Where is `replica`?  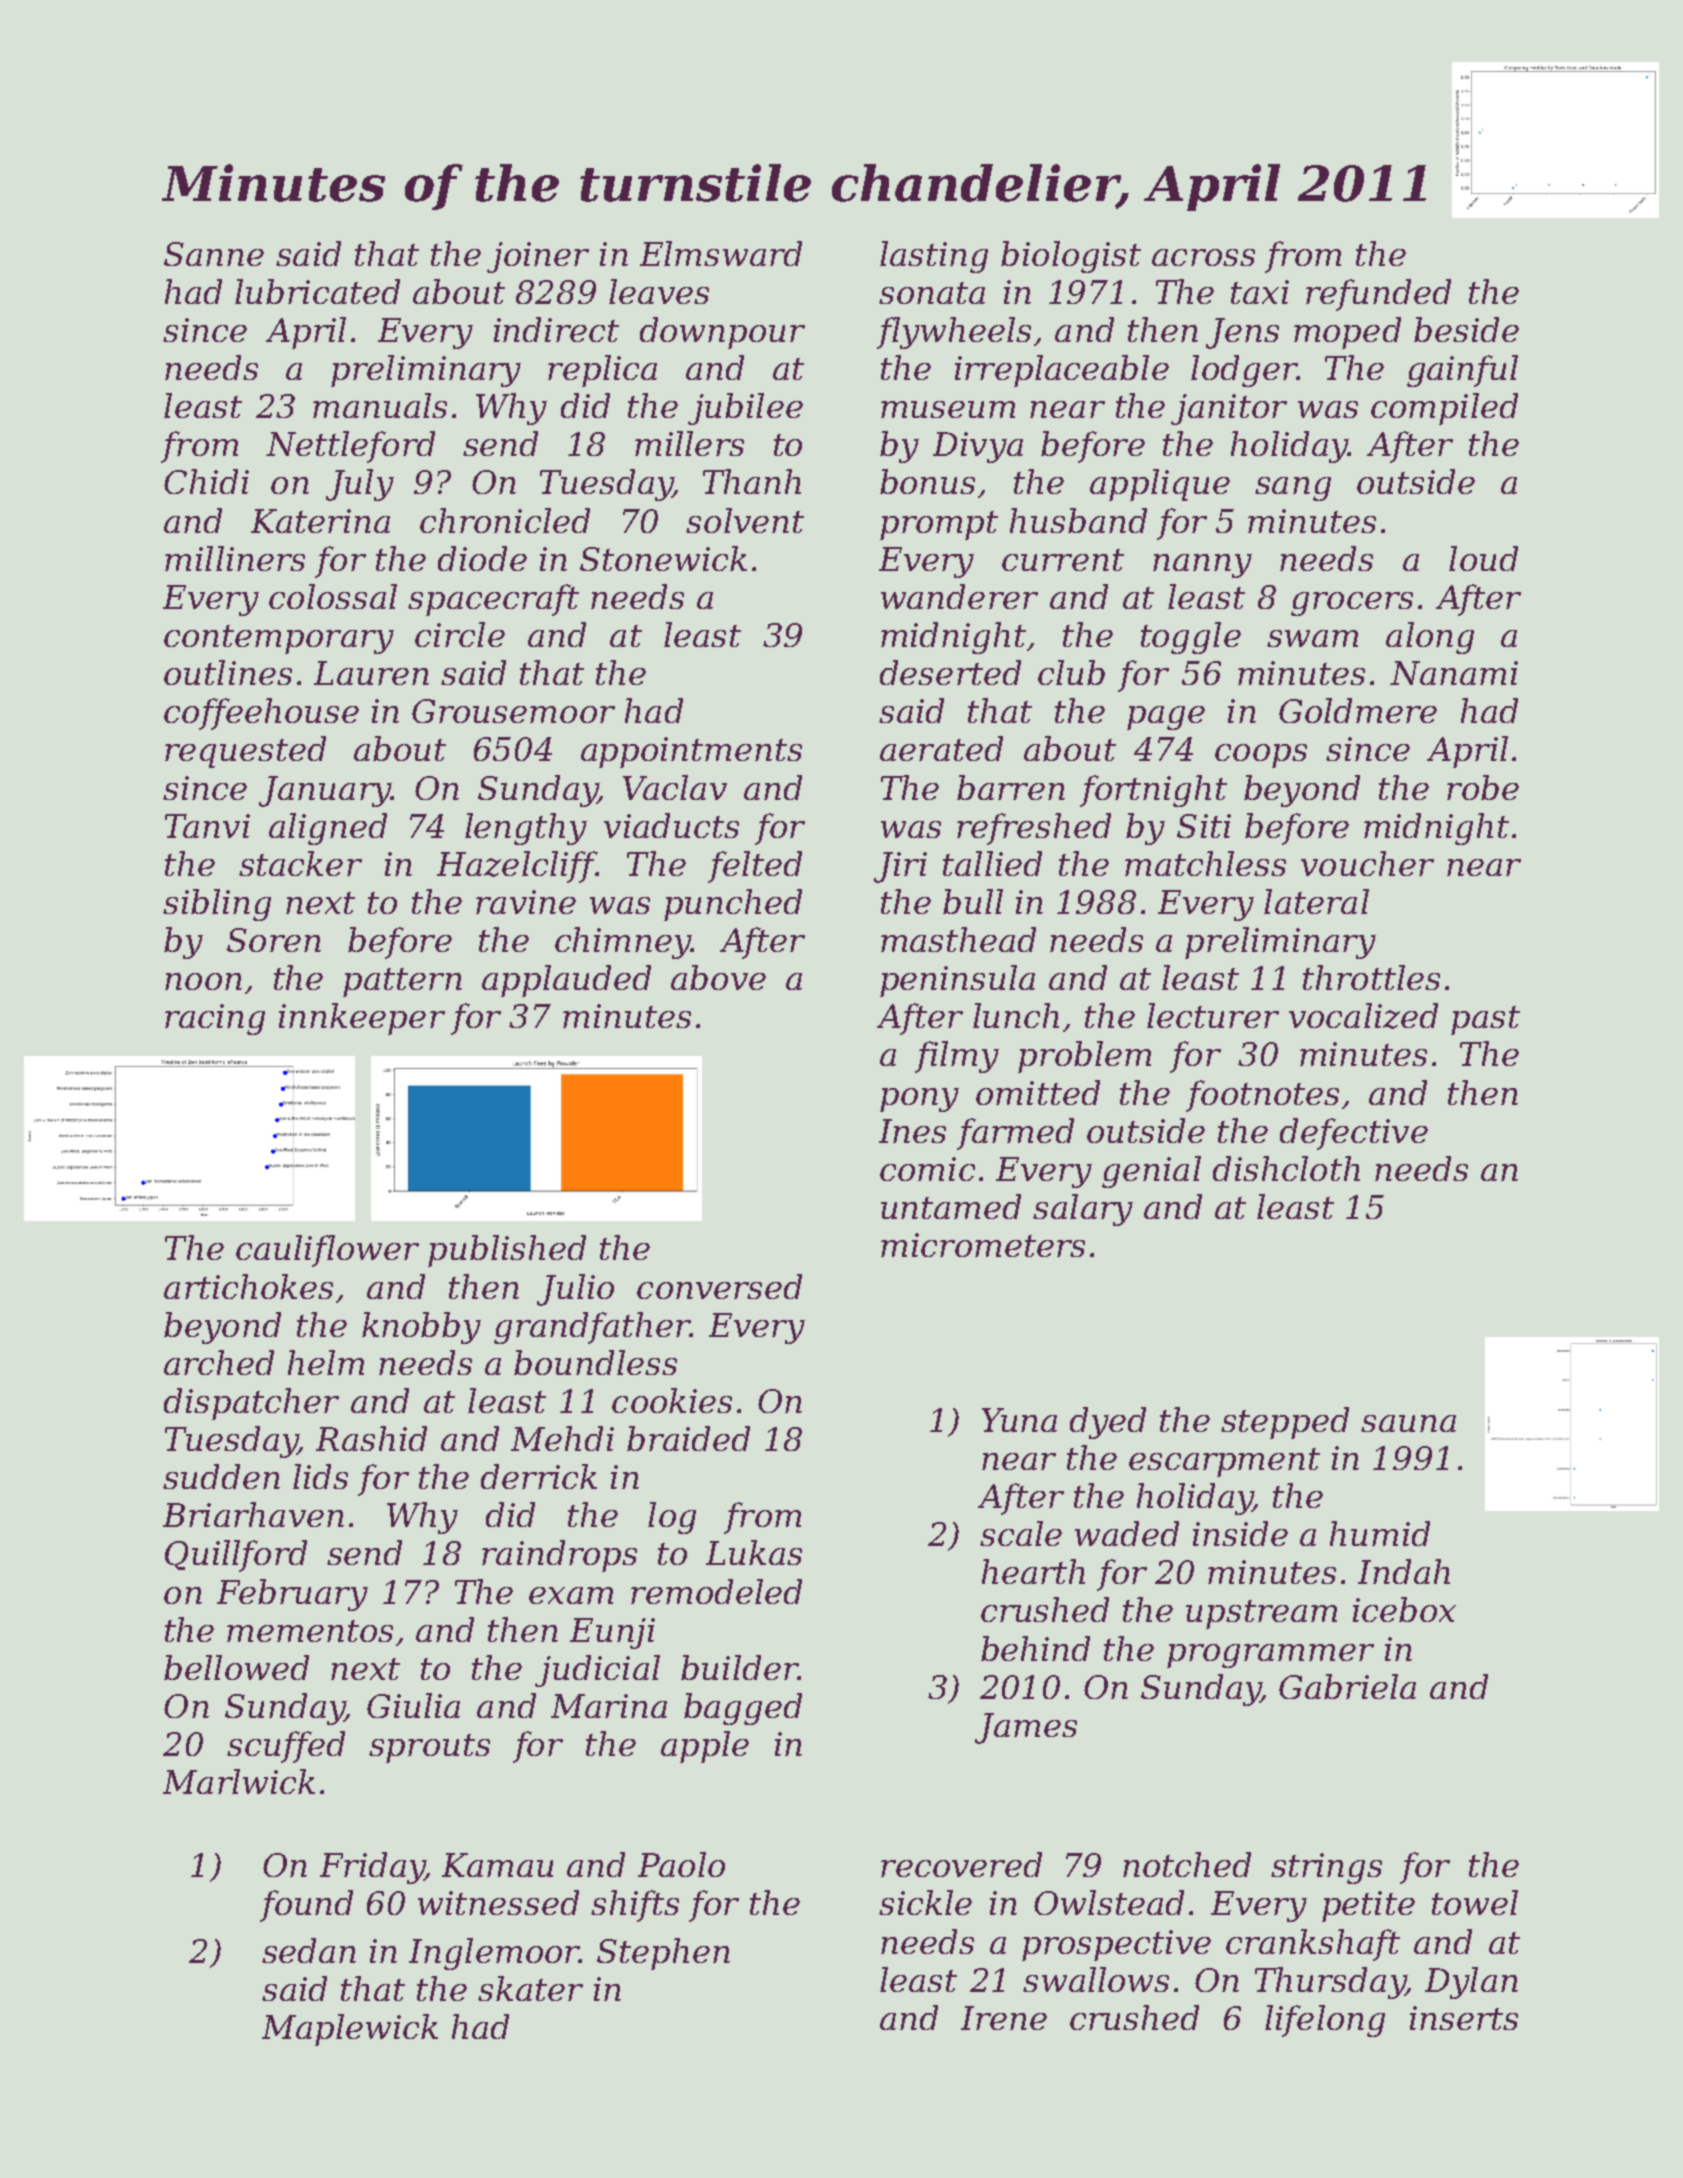 replica is located at coordinates (602, 371).
